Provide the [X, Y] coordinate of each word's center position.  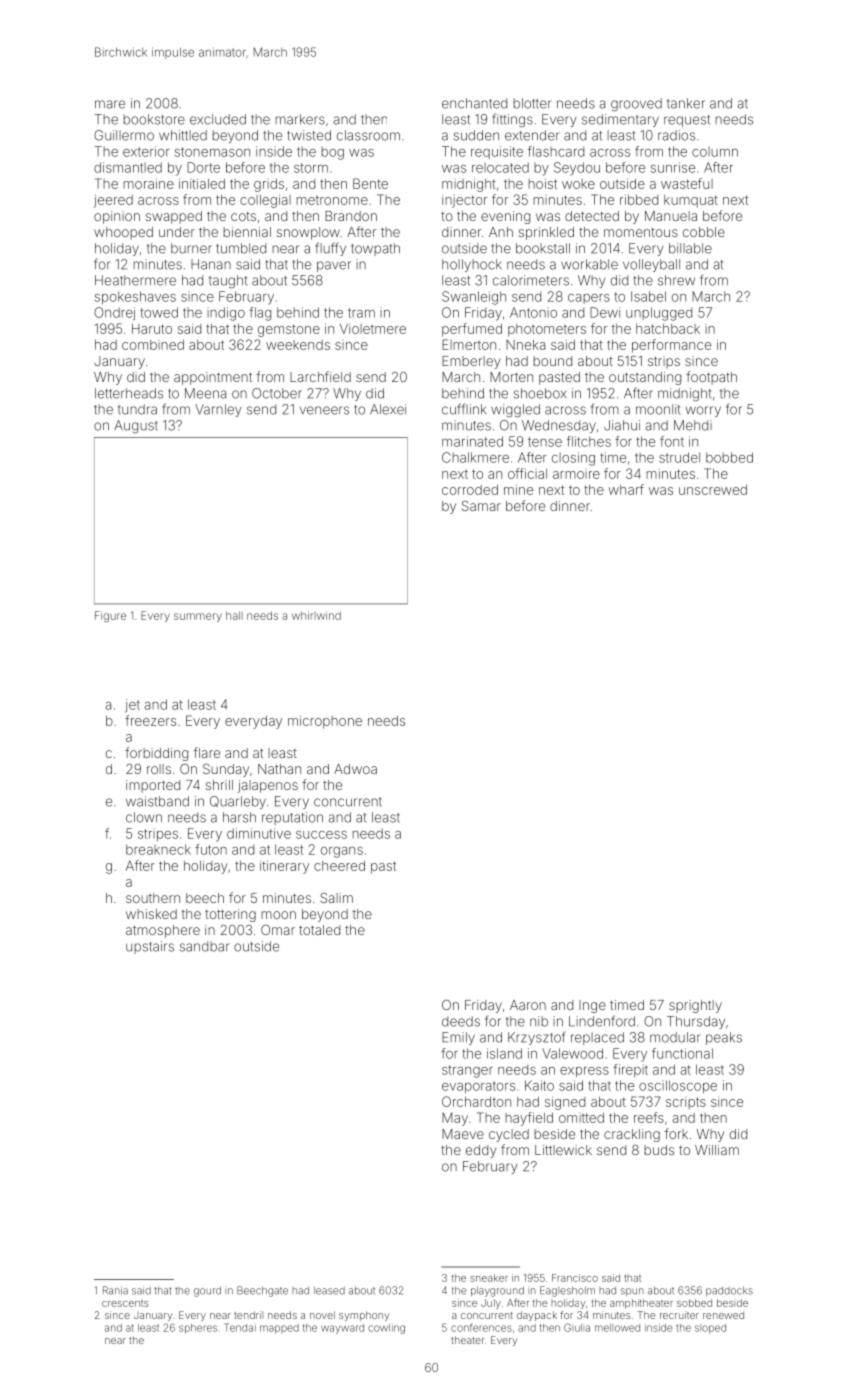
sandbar [205, 946]
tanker [686, 103]
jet [132, 706]
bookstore [154, 119]
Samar [481, 506]
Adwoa [355, 769]
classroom [368, 135]
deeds [461, 1021]
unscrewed [713, 490]
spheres [198, 1329]
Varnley [218, 410]
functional [682, 1053]
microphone [325, 722]
